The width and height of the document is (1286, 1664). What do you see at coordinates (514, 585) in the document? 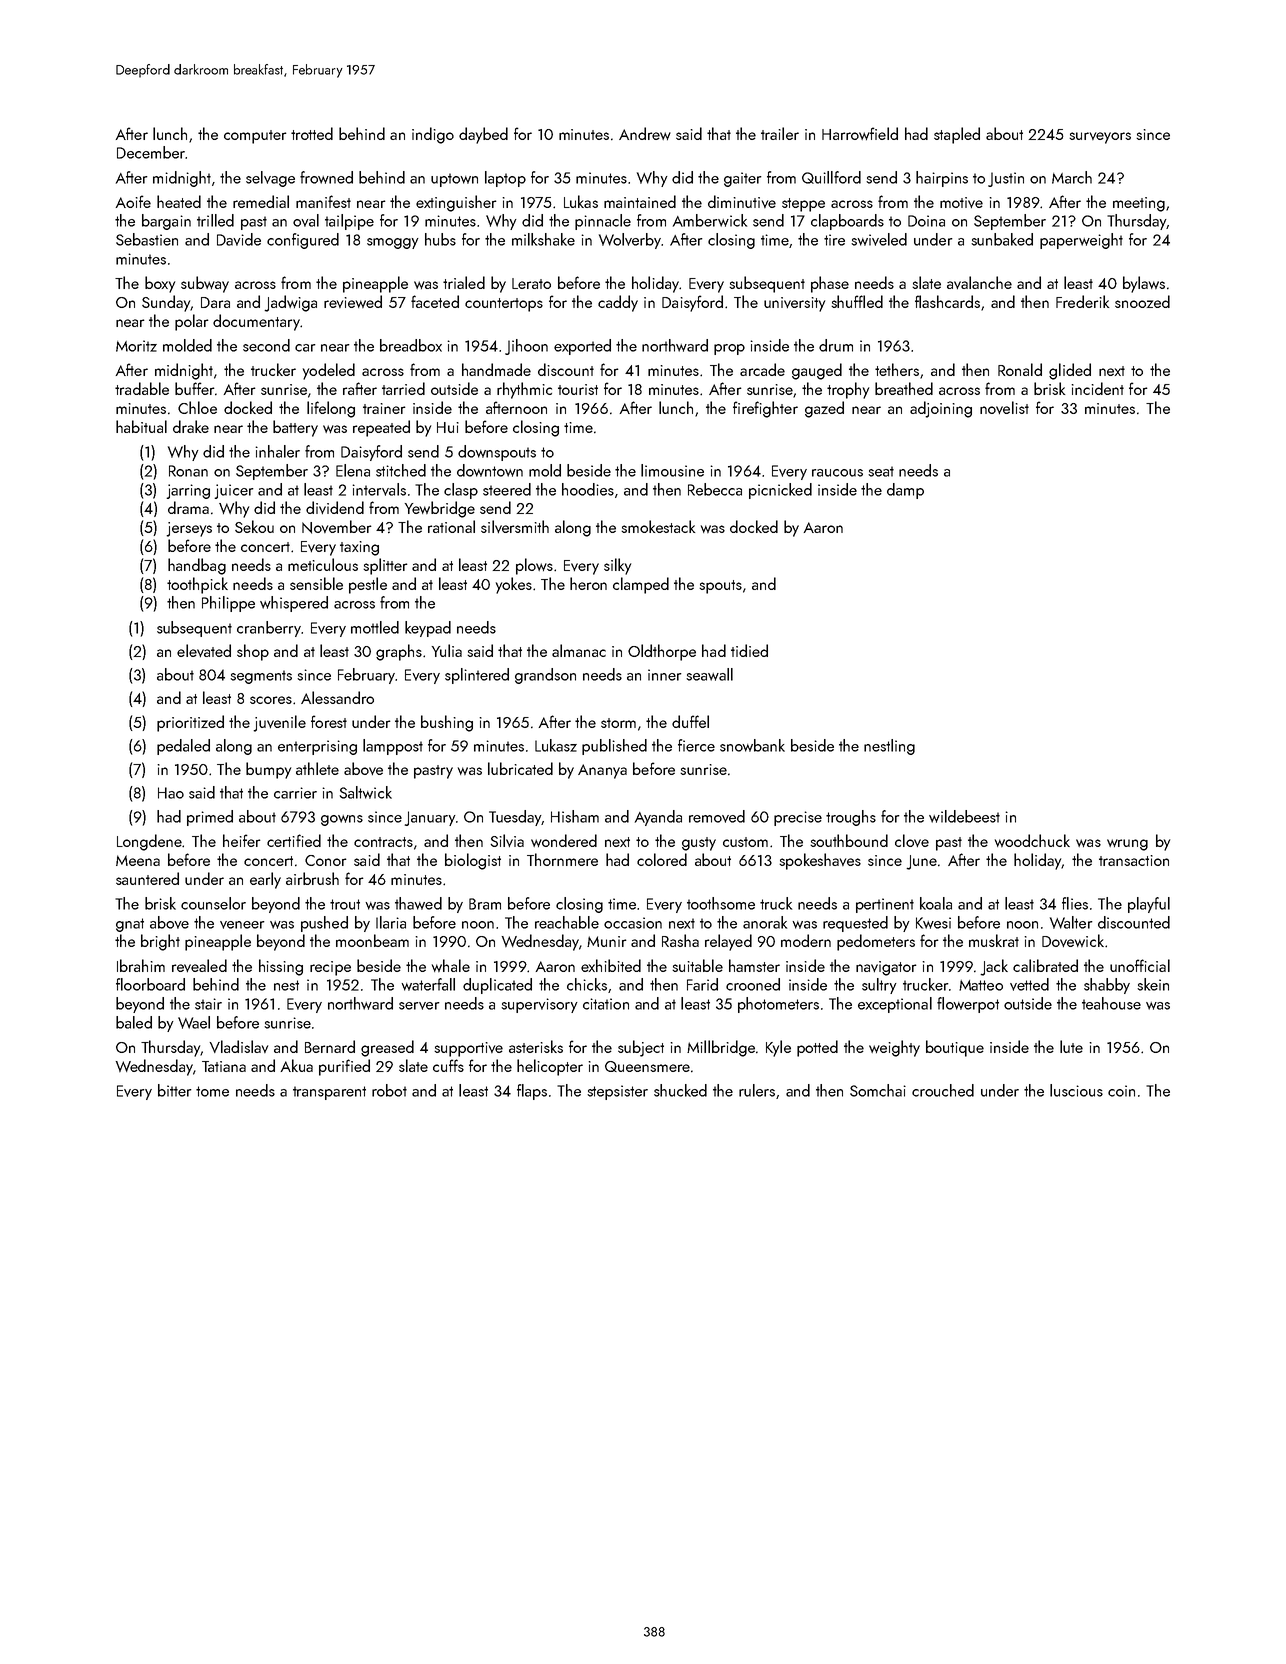
I see `yokes` at bounding box center [514, 585].
